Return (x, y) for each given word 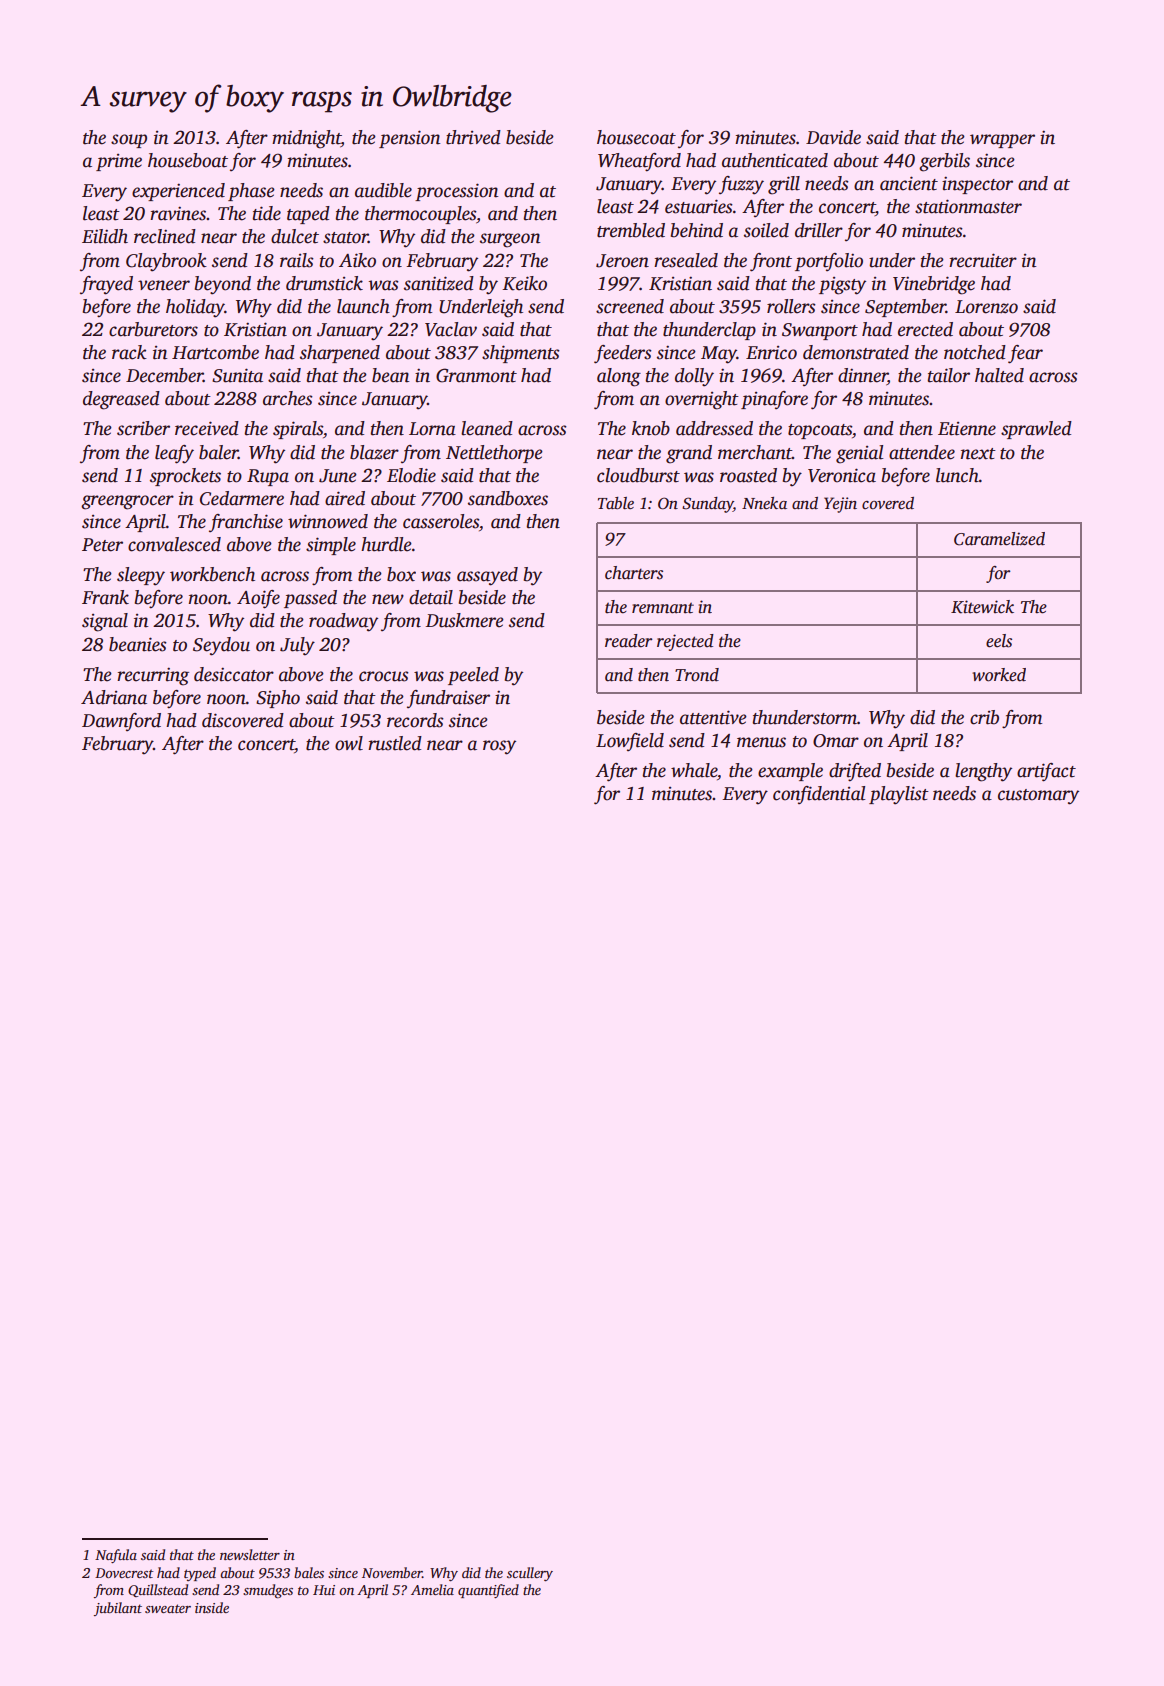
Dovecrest (124, 1573)
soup (129, 141)
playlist (899, 795)
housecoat (636, 137)
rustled (395, 743)
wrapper (1002, 141)
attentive (713, 717)
